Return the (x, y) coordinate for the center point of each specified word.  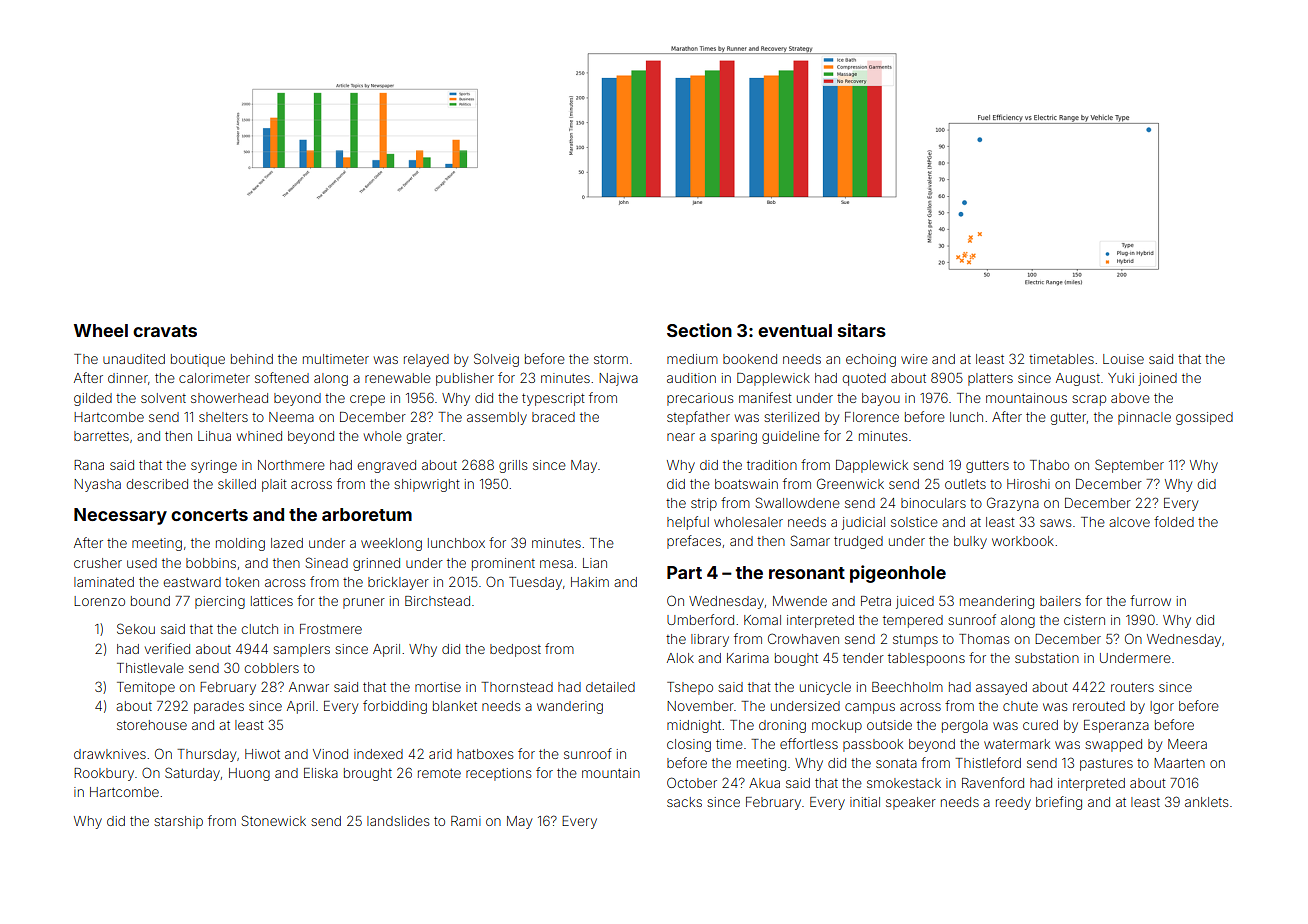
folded (1174, 521)
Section (699, 330)
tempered (913, 621)
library (710, 640)
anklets (1206, 802)
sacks (684, 802)
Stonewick (274, 820)
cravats (165, 331)
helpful (688, 523)
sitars (862, 330)
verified (167, 648)
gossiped (1204, 418)
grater (425, 438)
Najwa (618, 379)
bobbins (211, 563)
